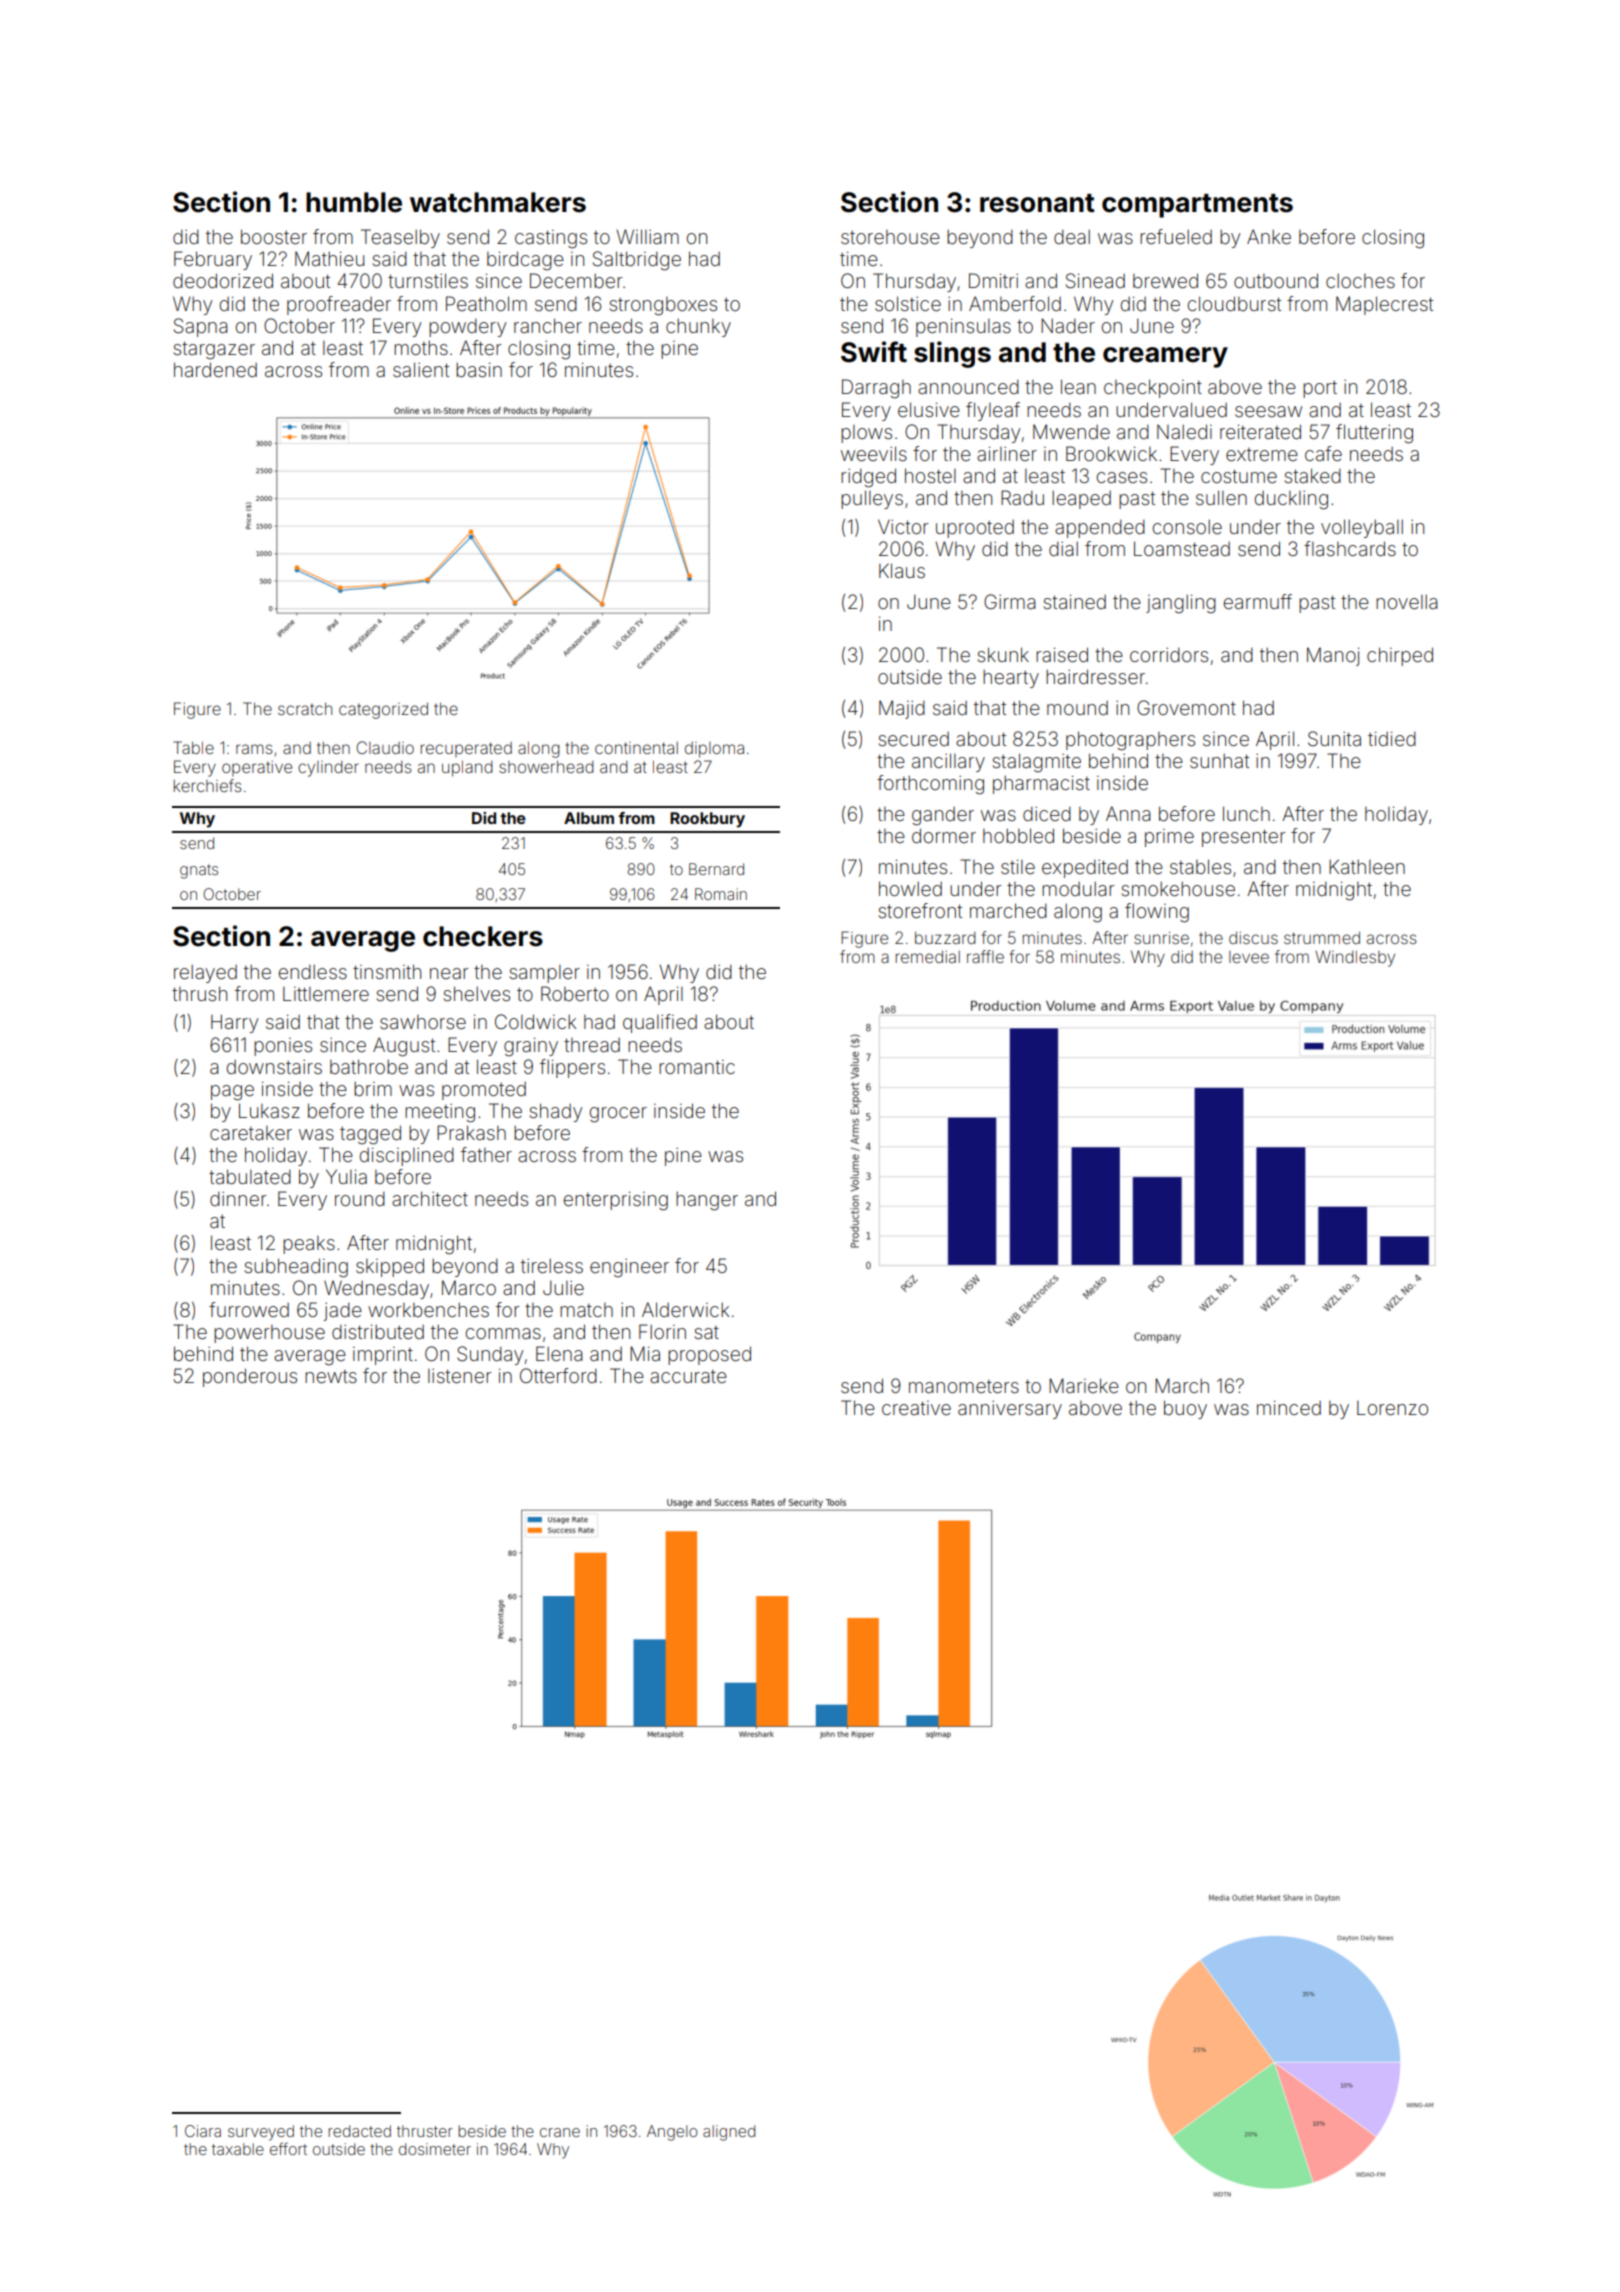 The image size is (1620, 2292). I want to click on Lorenzo, so click(1392, 1408).
